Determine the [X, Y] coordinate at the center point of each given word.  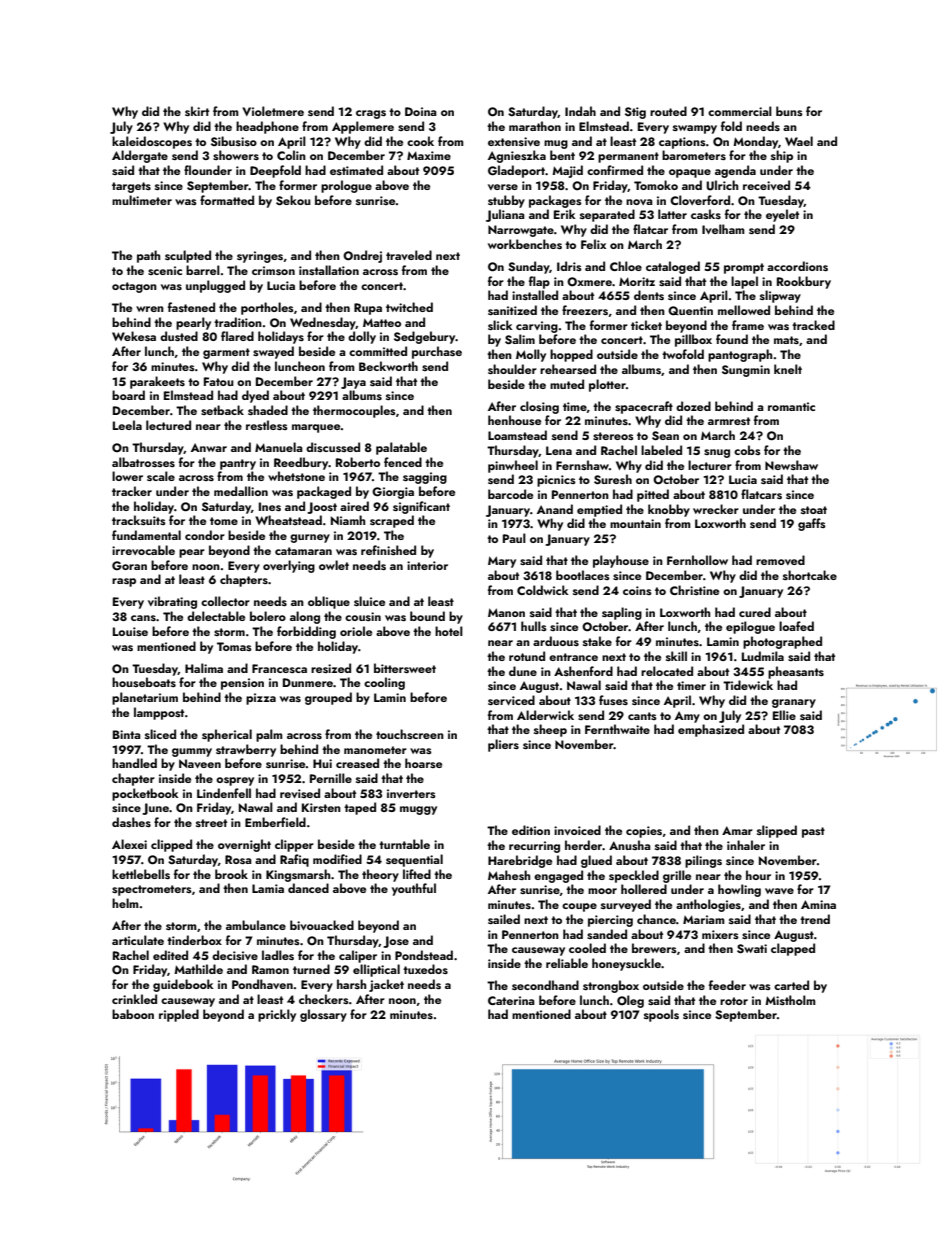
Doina [421, 111]
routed [668, 111]
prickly [277, 1015]
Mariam [704, 919]
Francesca [279, 668]
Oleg [630, 1001]
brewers [654, 948]
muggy [418, 810]
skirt [197, 111]
